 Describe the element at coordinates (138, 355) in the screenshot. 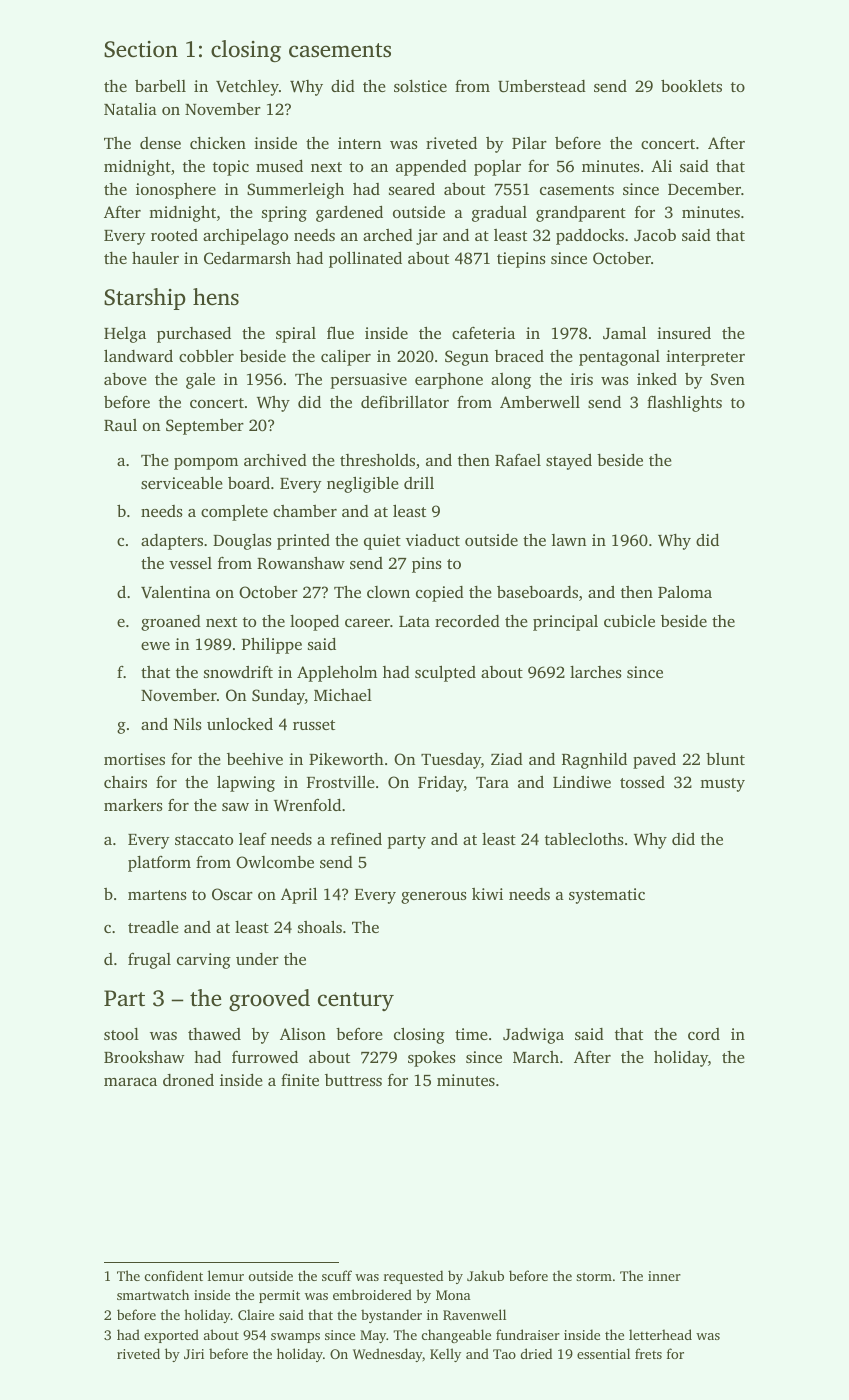

I see `landward` at that location.
